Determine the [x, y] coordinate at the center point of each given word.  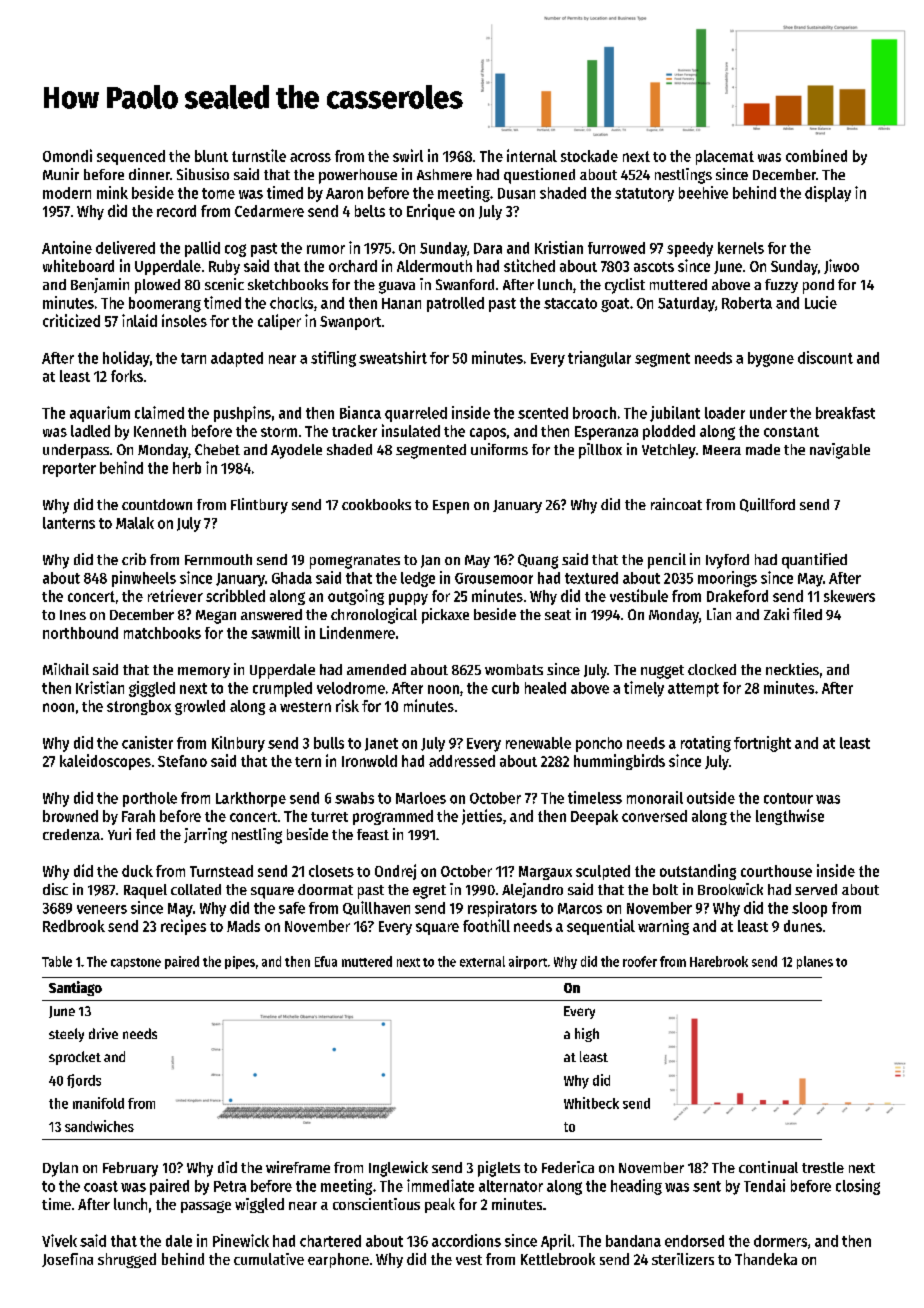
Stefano [182, 761]
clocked [712, 669]
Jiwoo [841, 266]
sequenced [131, 157]
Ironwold [369, 761]
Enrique [431, 212]
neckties [792, 669]
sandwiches [99, 1126]
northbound [80, 633]
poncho [599, 744]
